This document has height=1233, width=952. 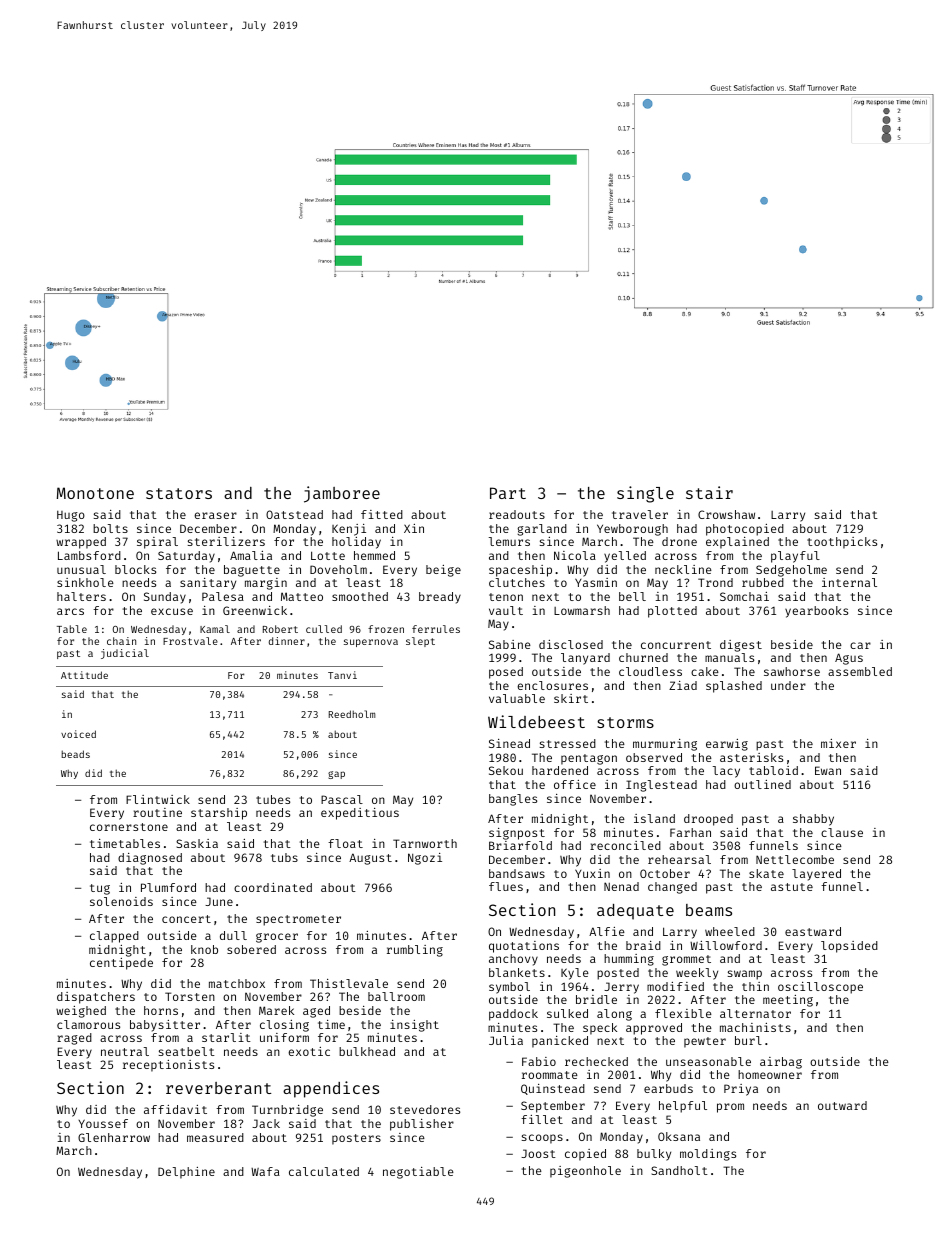 I want to click on fillet, so click(x=542, y=1119).
